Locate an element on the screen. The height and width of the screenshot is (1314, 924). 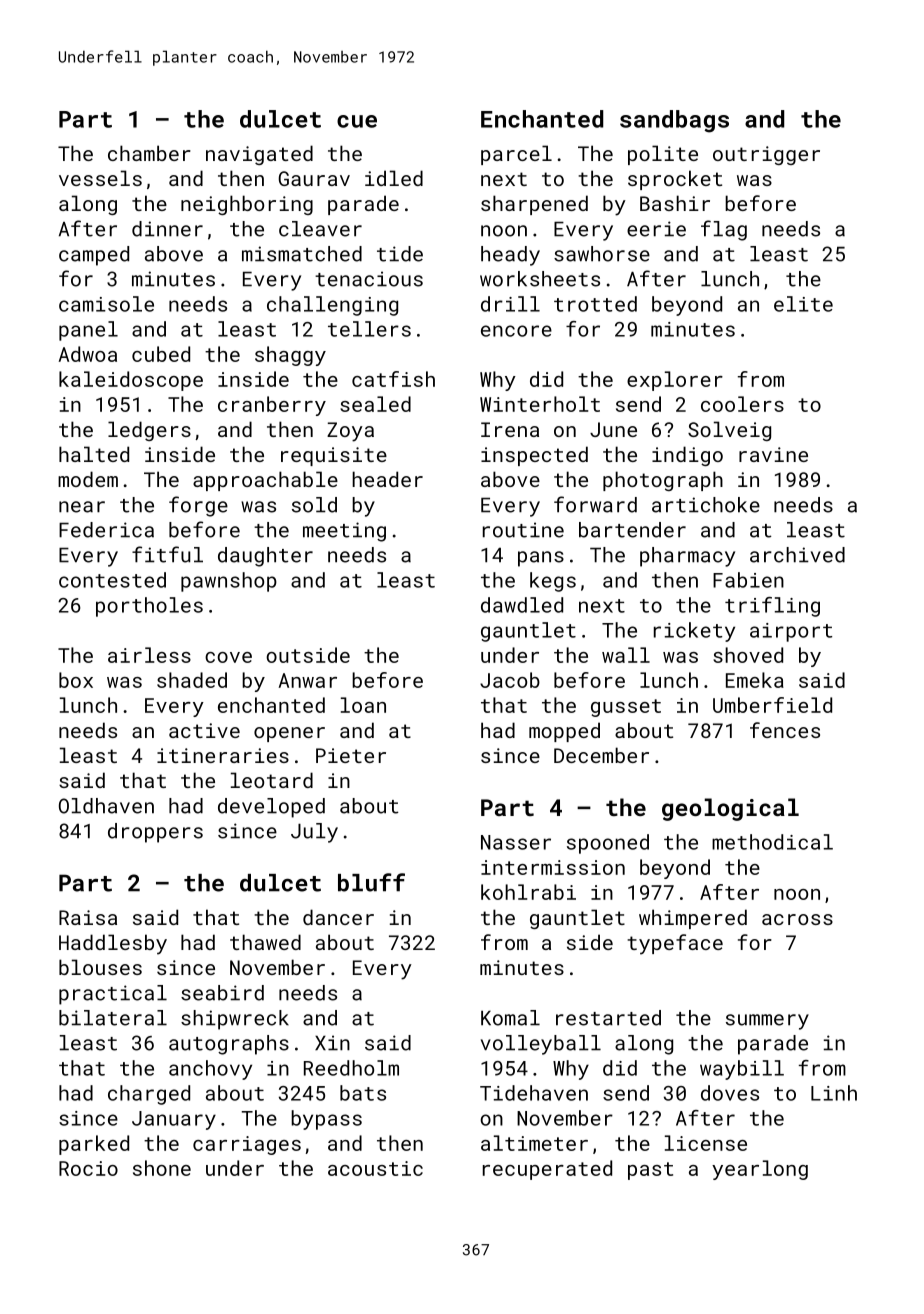
ravine is located at coordinates (773, 454).
